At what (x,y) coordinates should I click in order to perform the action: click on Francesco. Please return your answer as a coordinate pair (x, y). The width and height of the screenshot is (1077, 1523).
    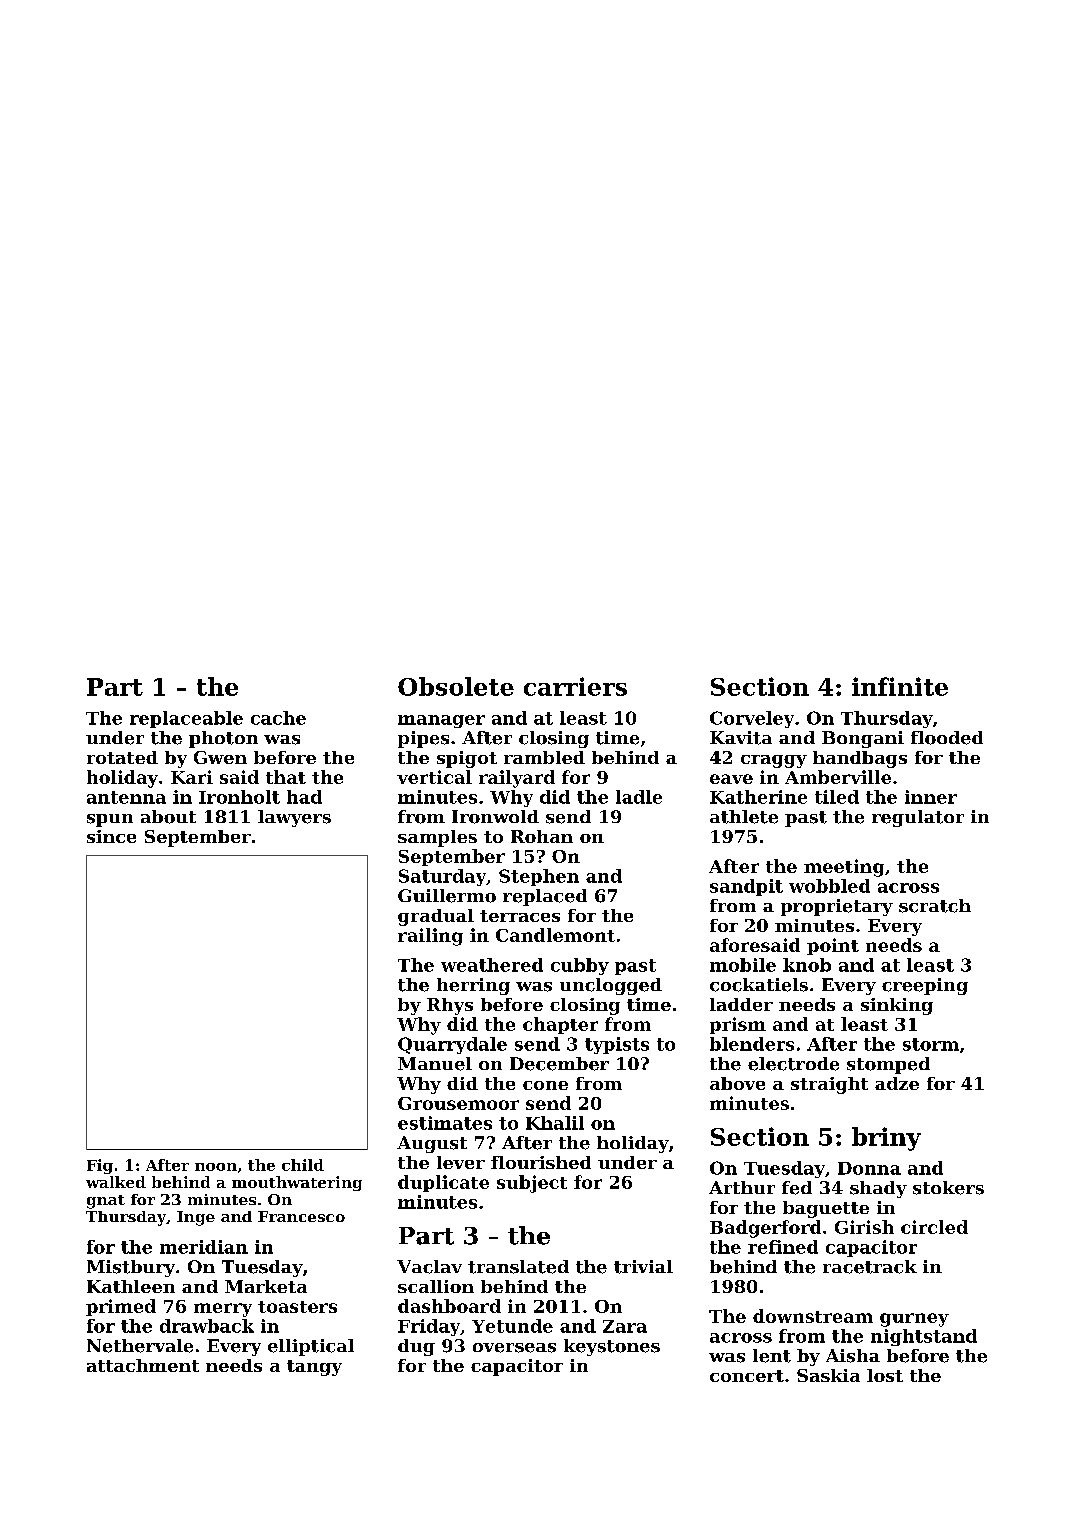
    Looking at the image, I should click on (301, 1216).
